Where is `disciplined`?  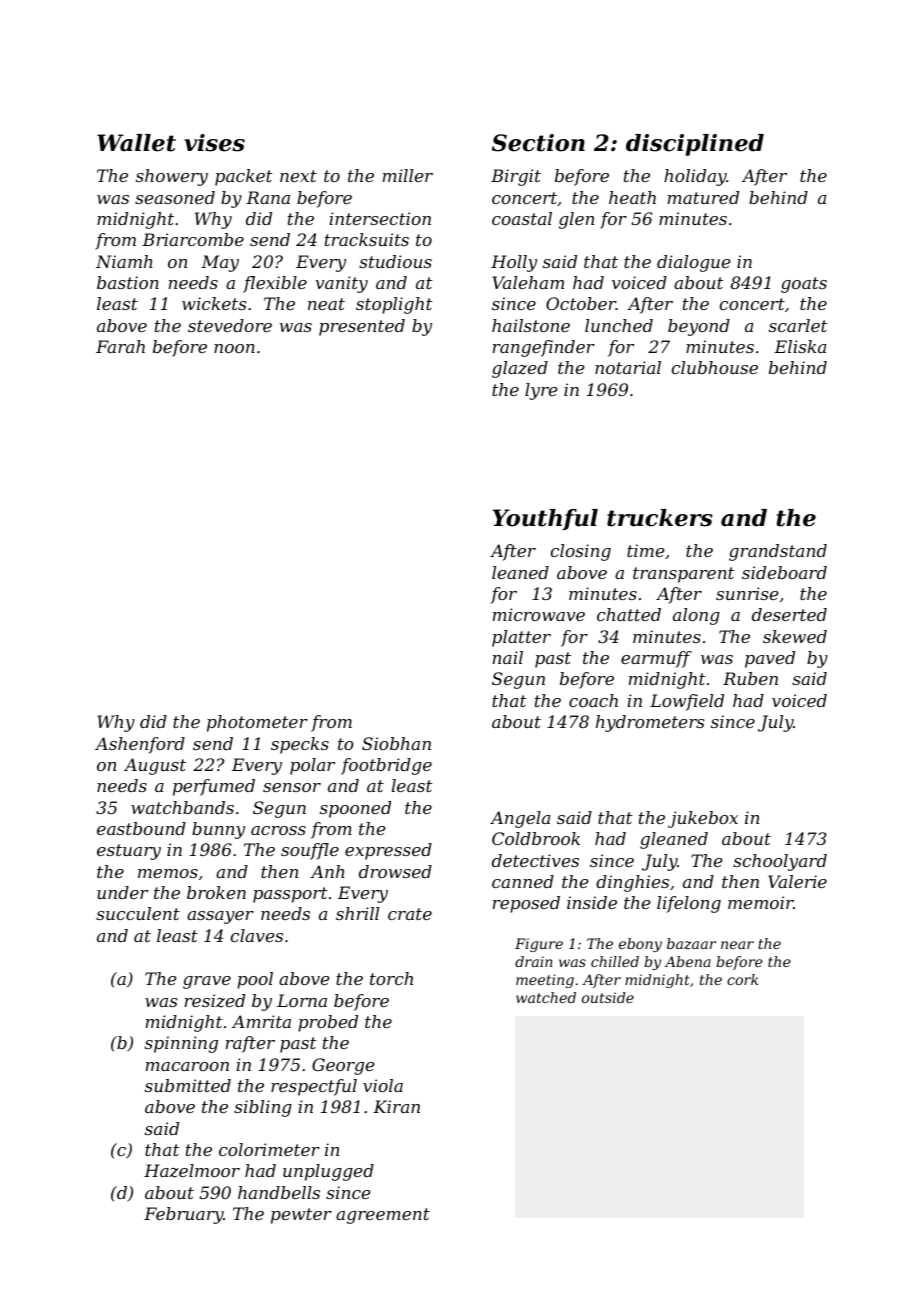
disciplined is located at coordinates (695, 145).
